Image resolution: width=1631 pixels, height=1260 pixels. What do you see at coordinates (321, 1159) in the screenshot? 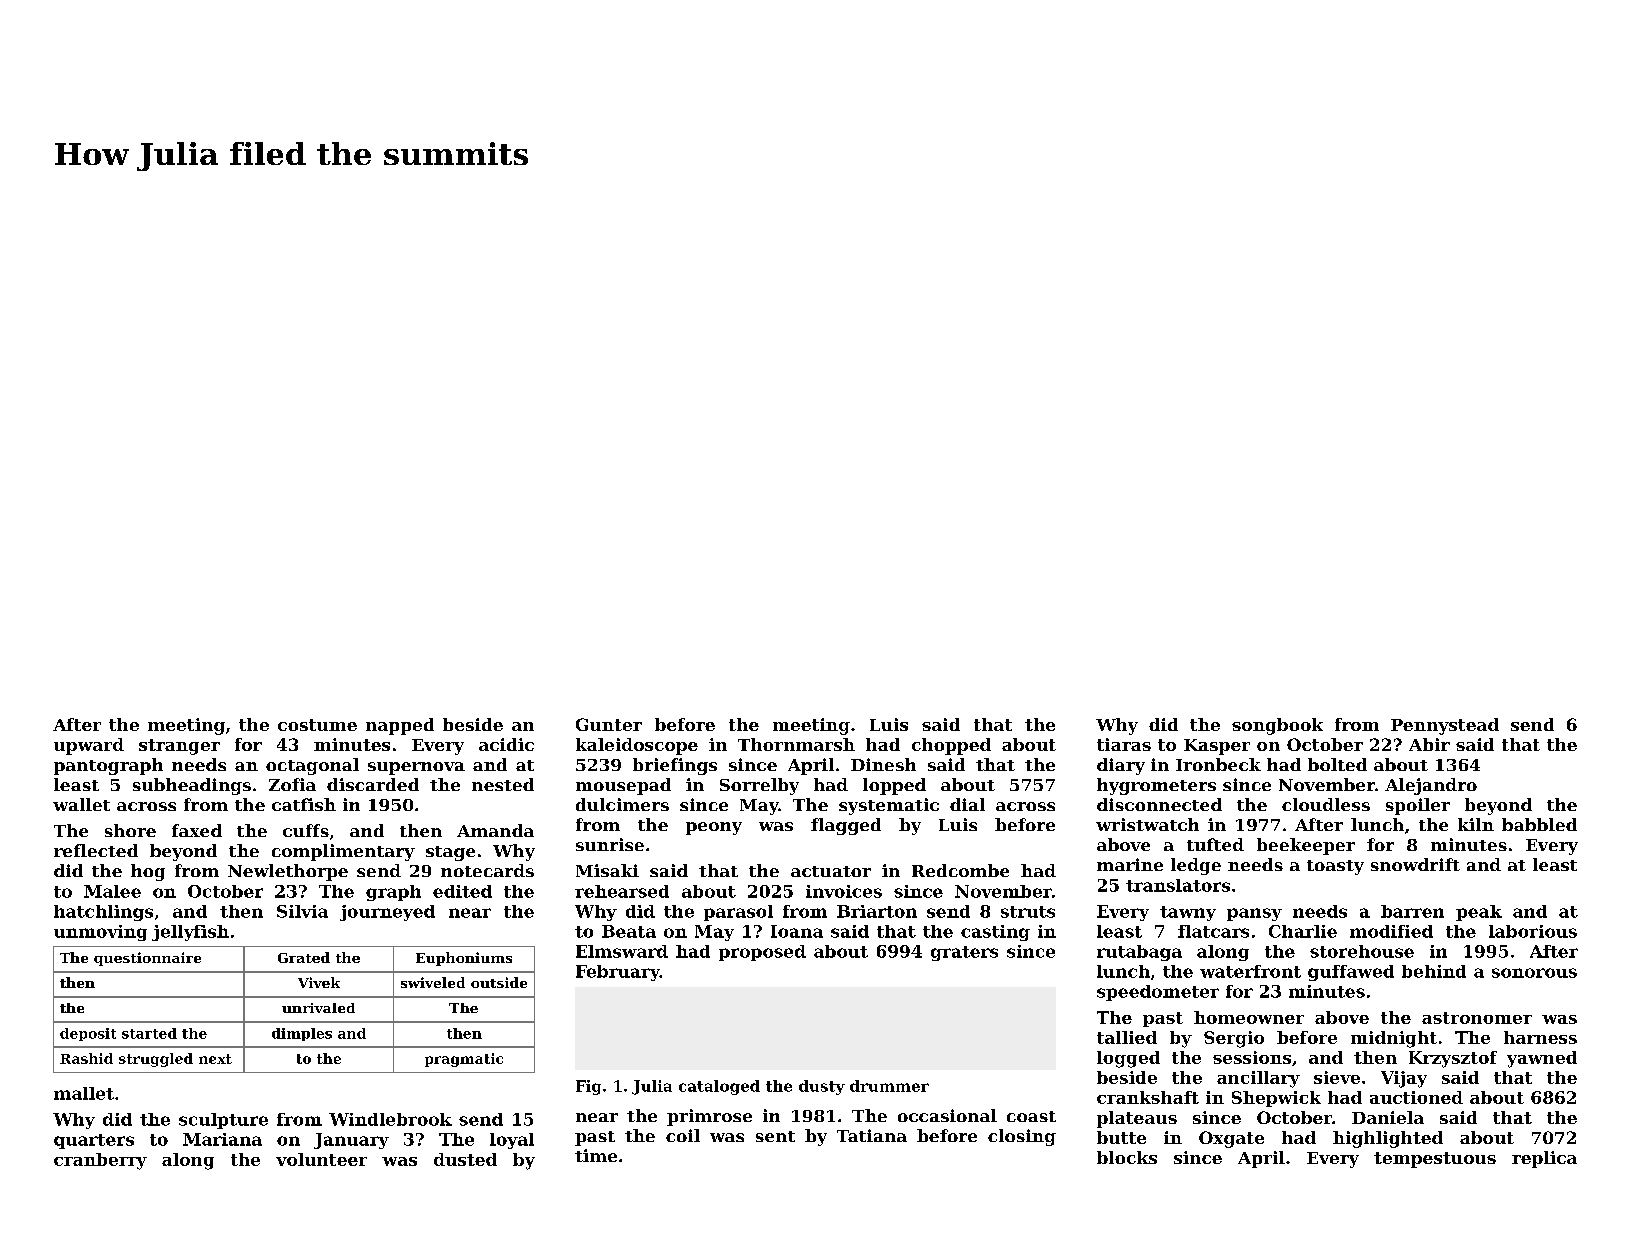
I see `volunteer` at bounding box center [321, 1159].
